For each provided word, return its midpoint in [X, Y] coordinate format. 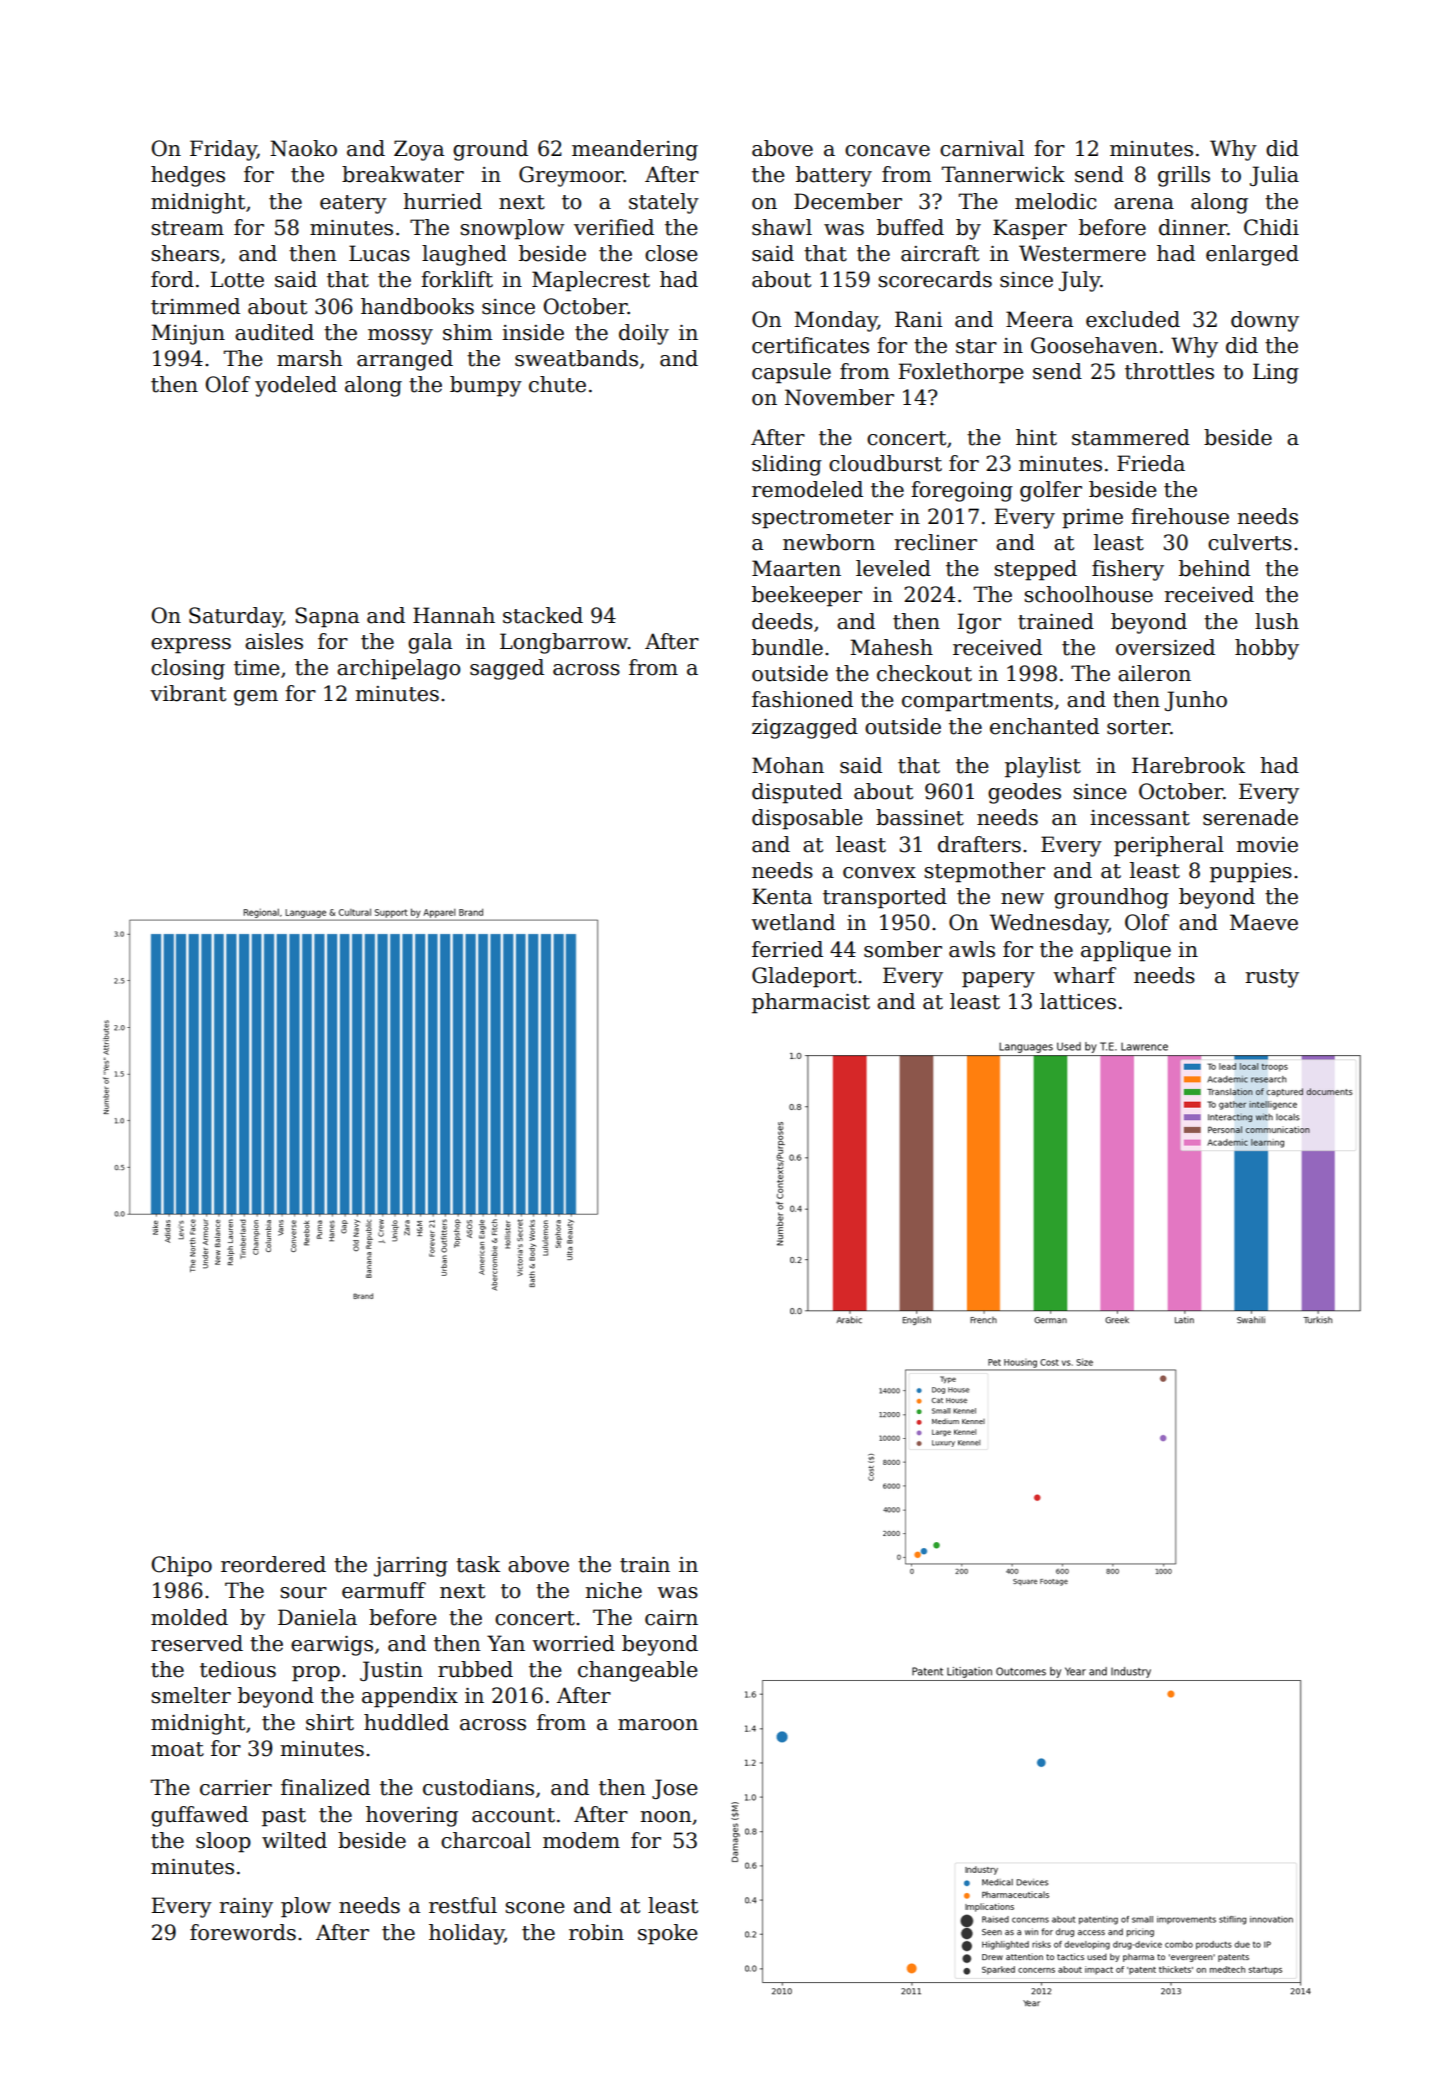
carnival [982, 148]
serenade [1250, 817]
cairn [671, 1618]
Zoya [419, 150]
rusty [1272, 978]
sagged [507, 669]
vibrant [188, 693]
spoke [668, 1934]
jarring [411, 1567]
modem [581, 1840]
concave [887, 151]
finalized [325, 1787]
